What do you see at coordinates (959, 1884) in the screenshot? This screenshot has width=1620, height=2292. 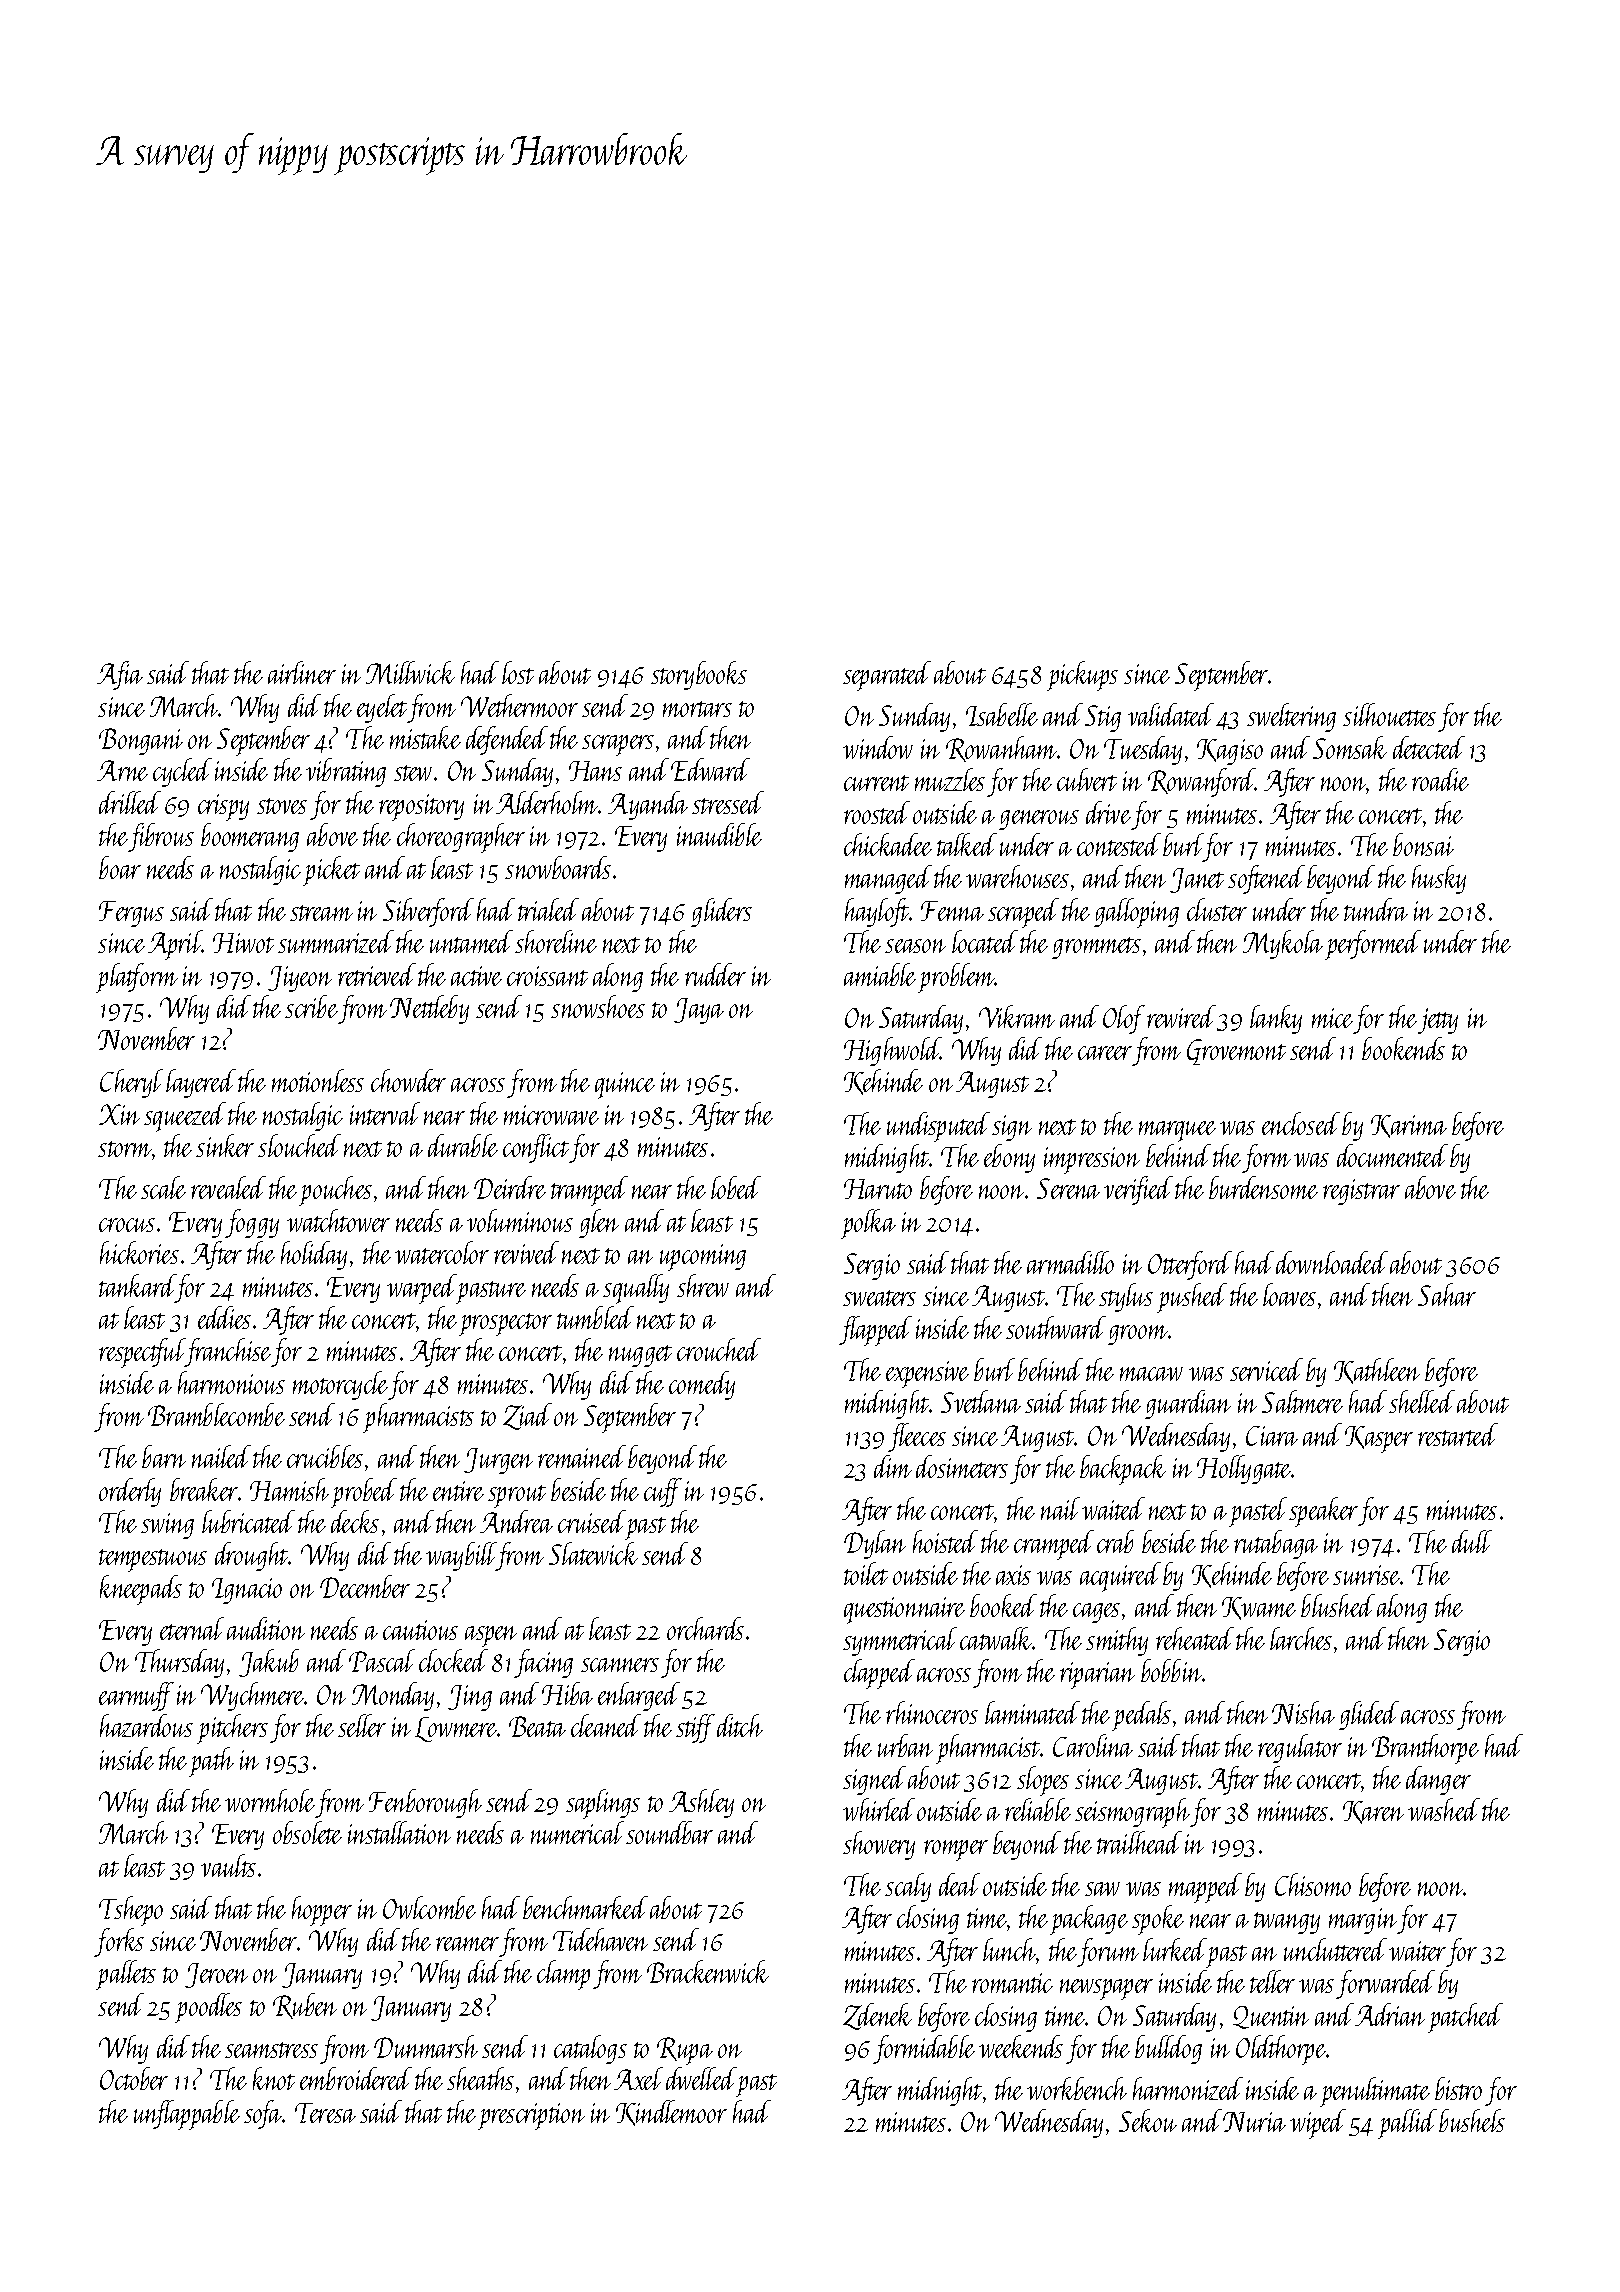 I see `deal` at bounding box center [959, 1884].
